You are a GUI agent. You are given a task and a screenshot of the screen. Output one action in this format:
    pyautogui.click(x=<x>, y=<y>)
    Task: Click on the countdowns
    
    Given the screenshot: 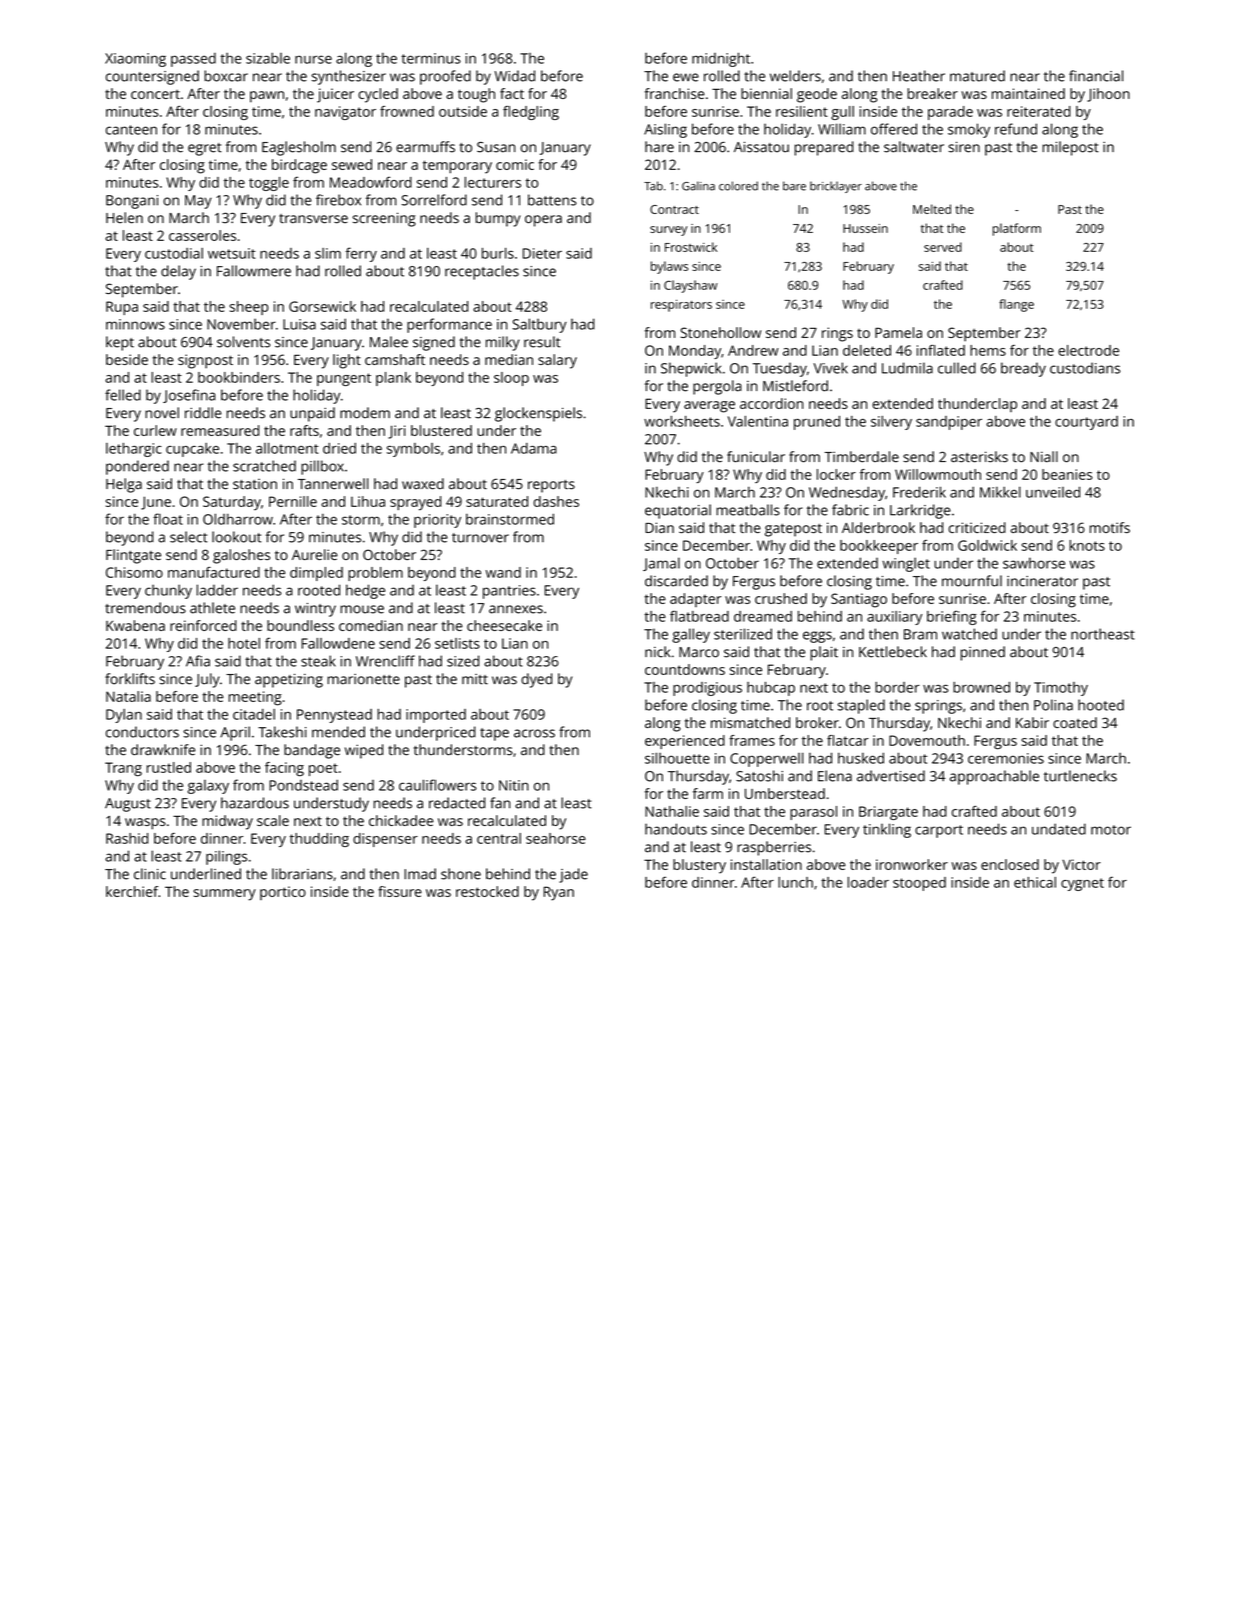 What is the action you would take?
    pyautogui.click(x=685, y=669)
